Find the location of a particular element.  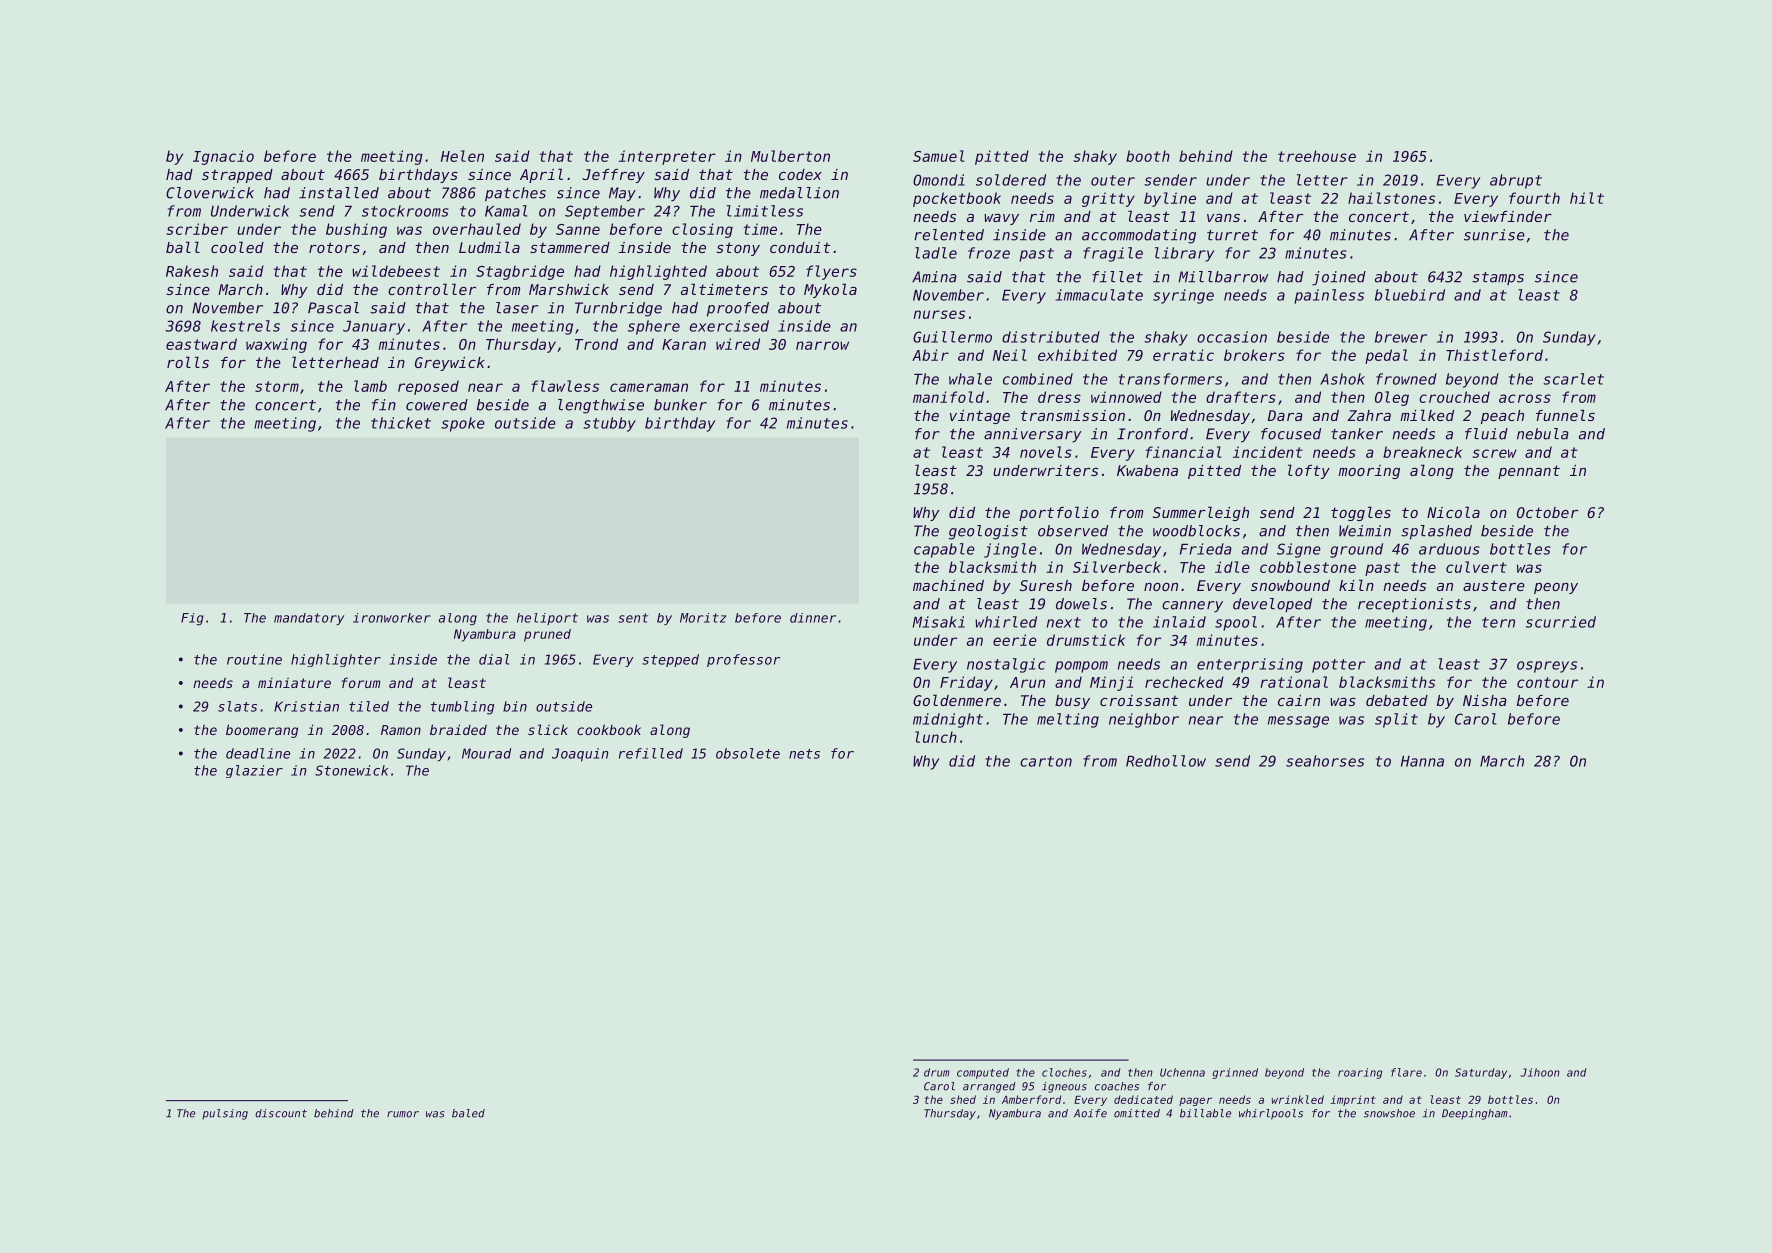

Redhollow is located at coordinates (1166, 761).
